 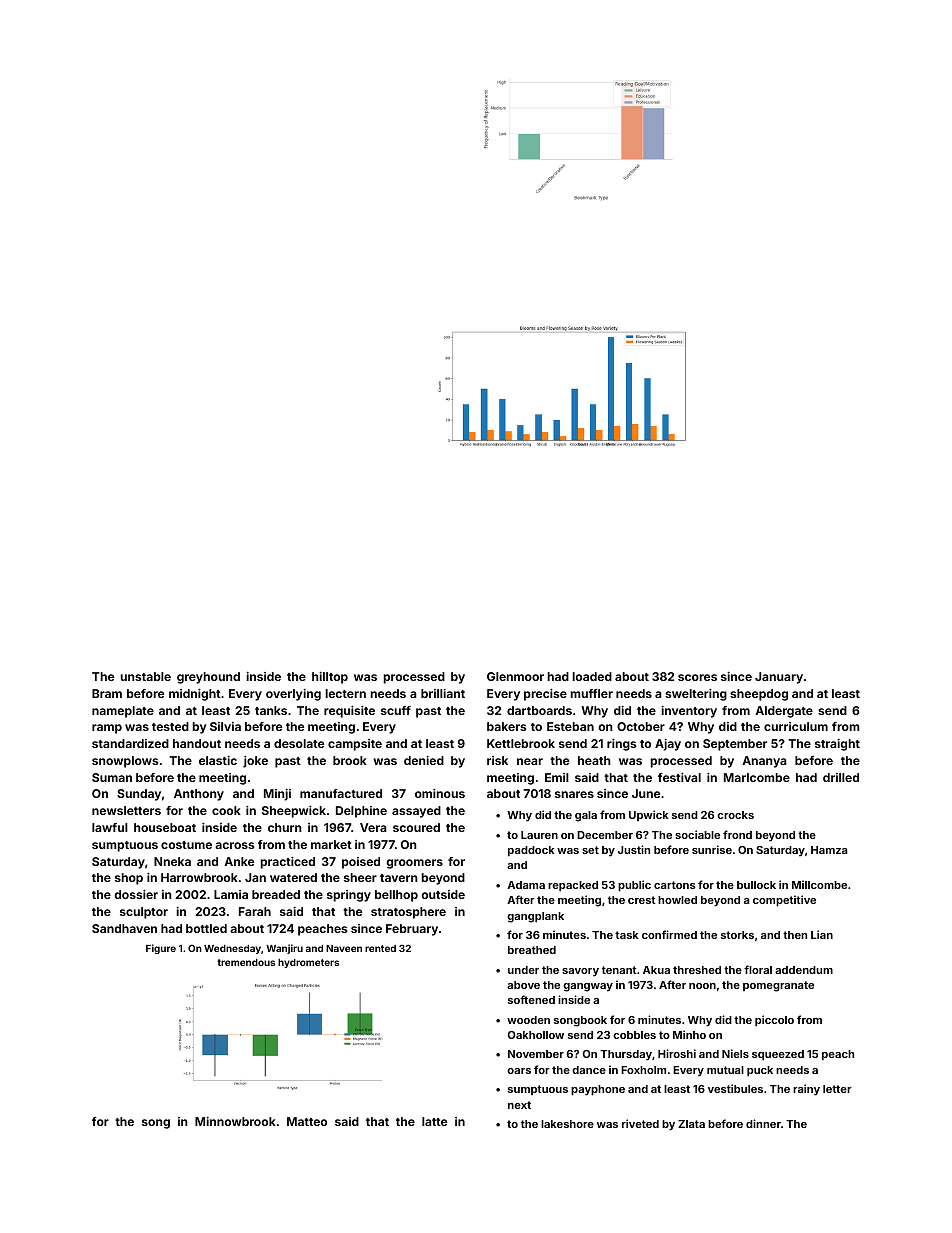 What do you see at coordinates (759, 695) in the screenshot?
I see `sheepdog` at bounding box center [759, 695].
